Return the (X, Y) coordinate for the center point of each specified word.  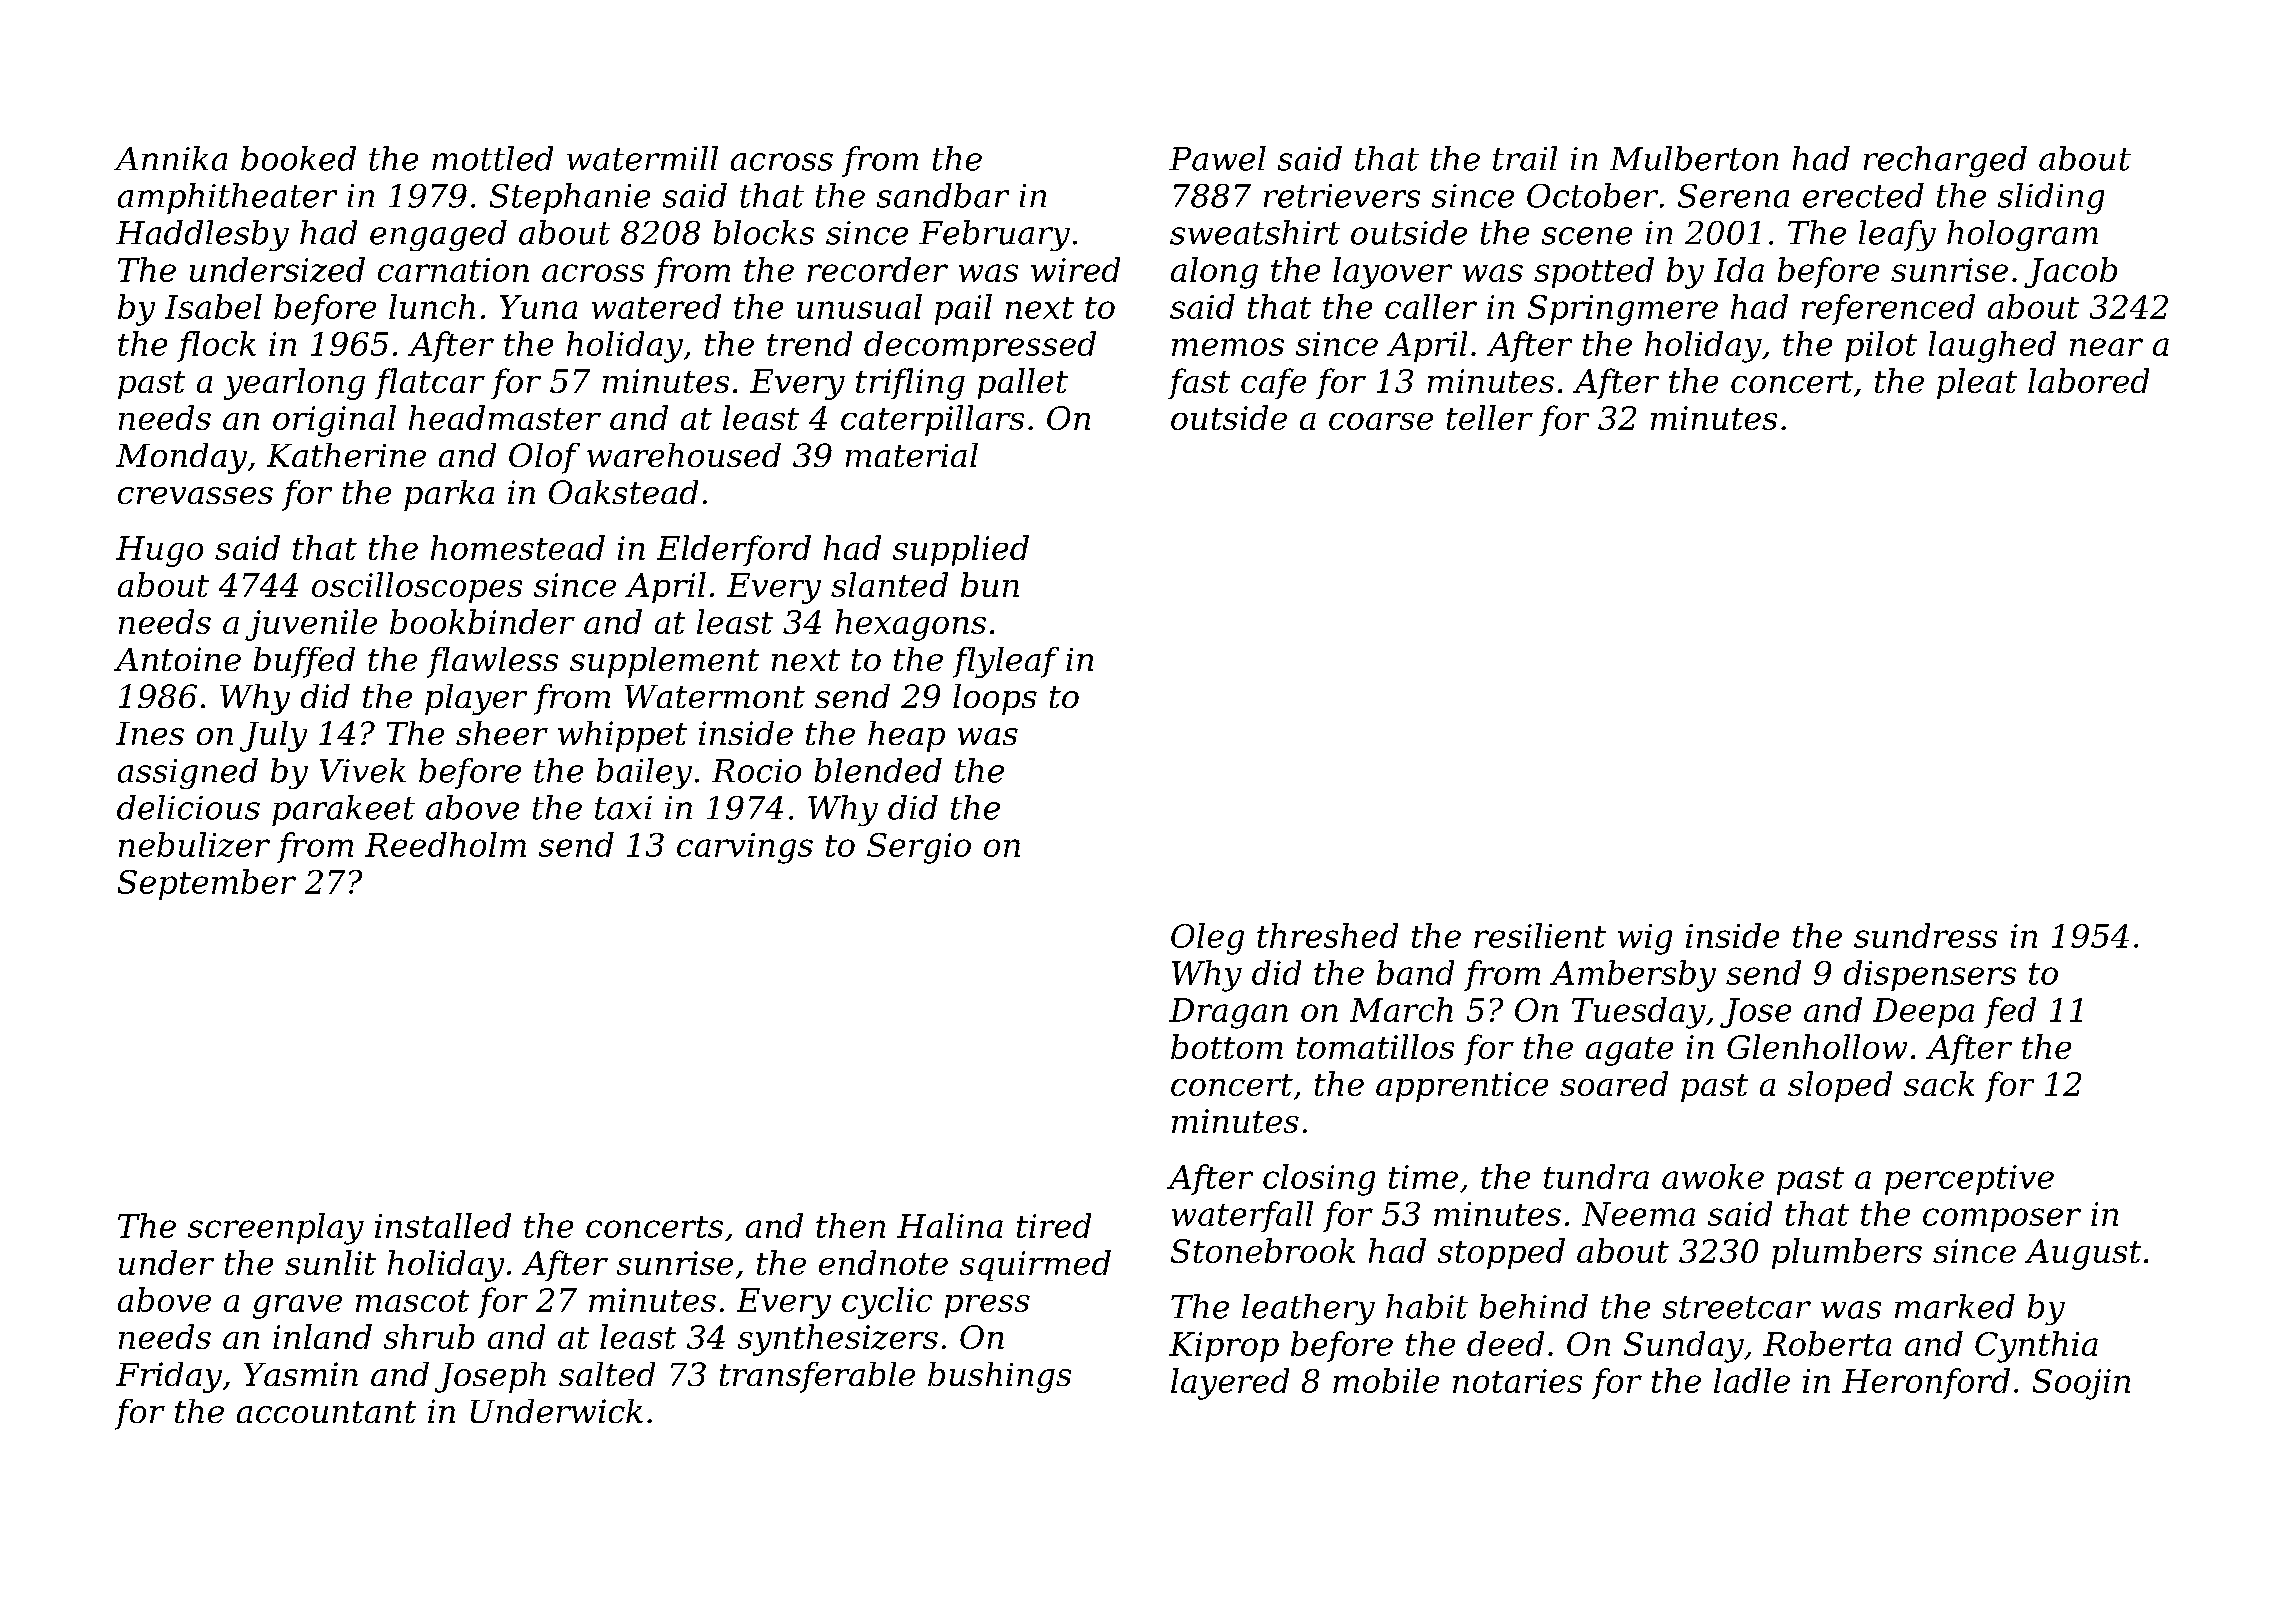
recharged (1945, 161)
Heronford (1926, 1383)
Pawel (1217, 158)
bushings (999, 1377)
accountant (326, 1412)
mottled (492, 158)
